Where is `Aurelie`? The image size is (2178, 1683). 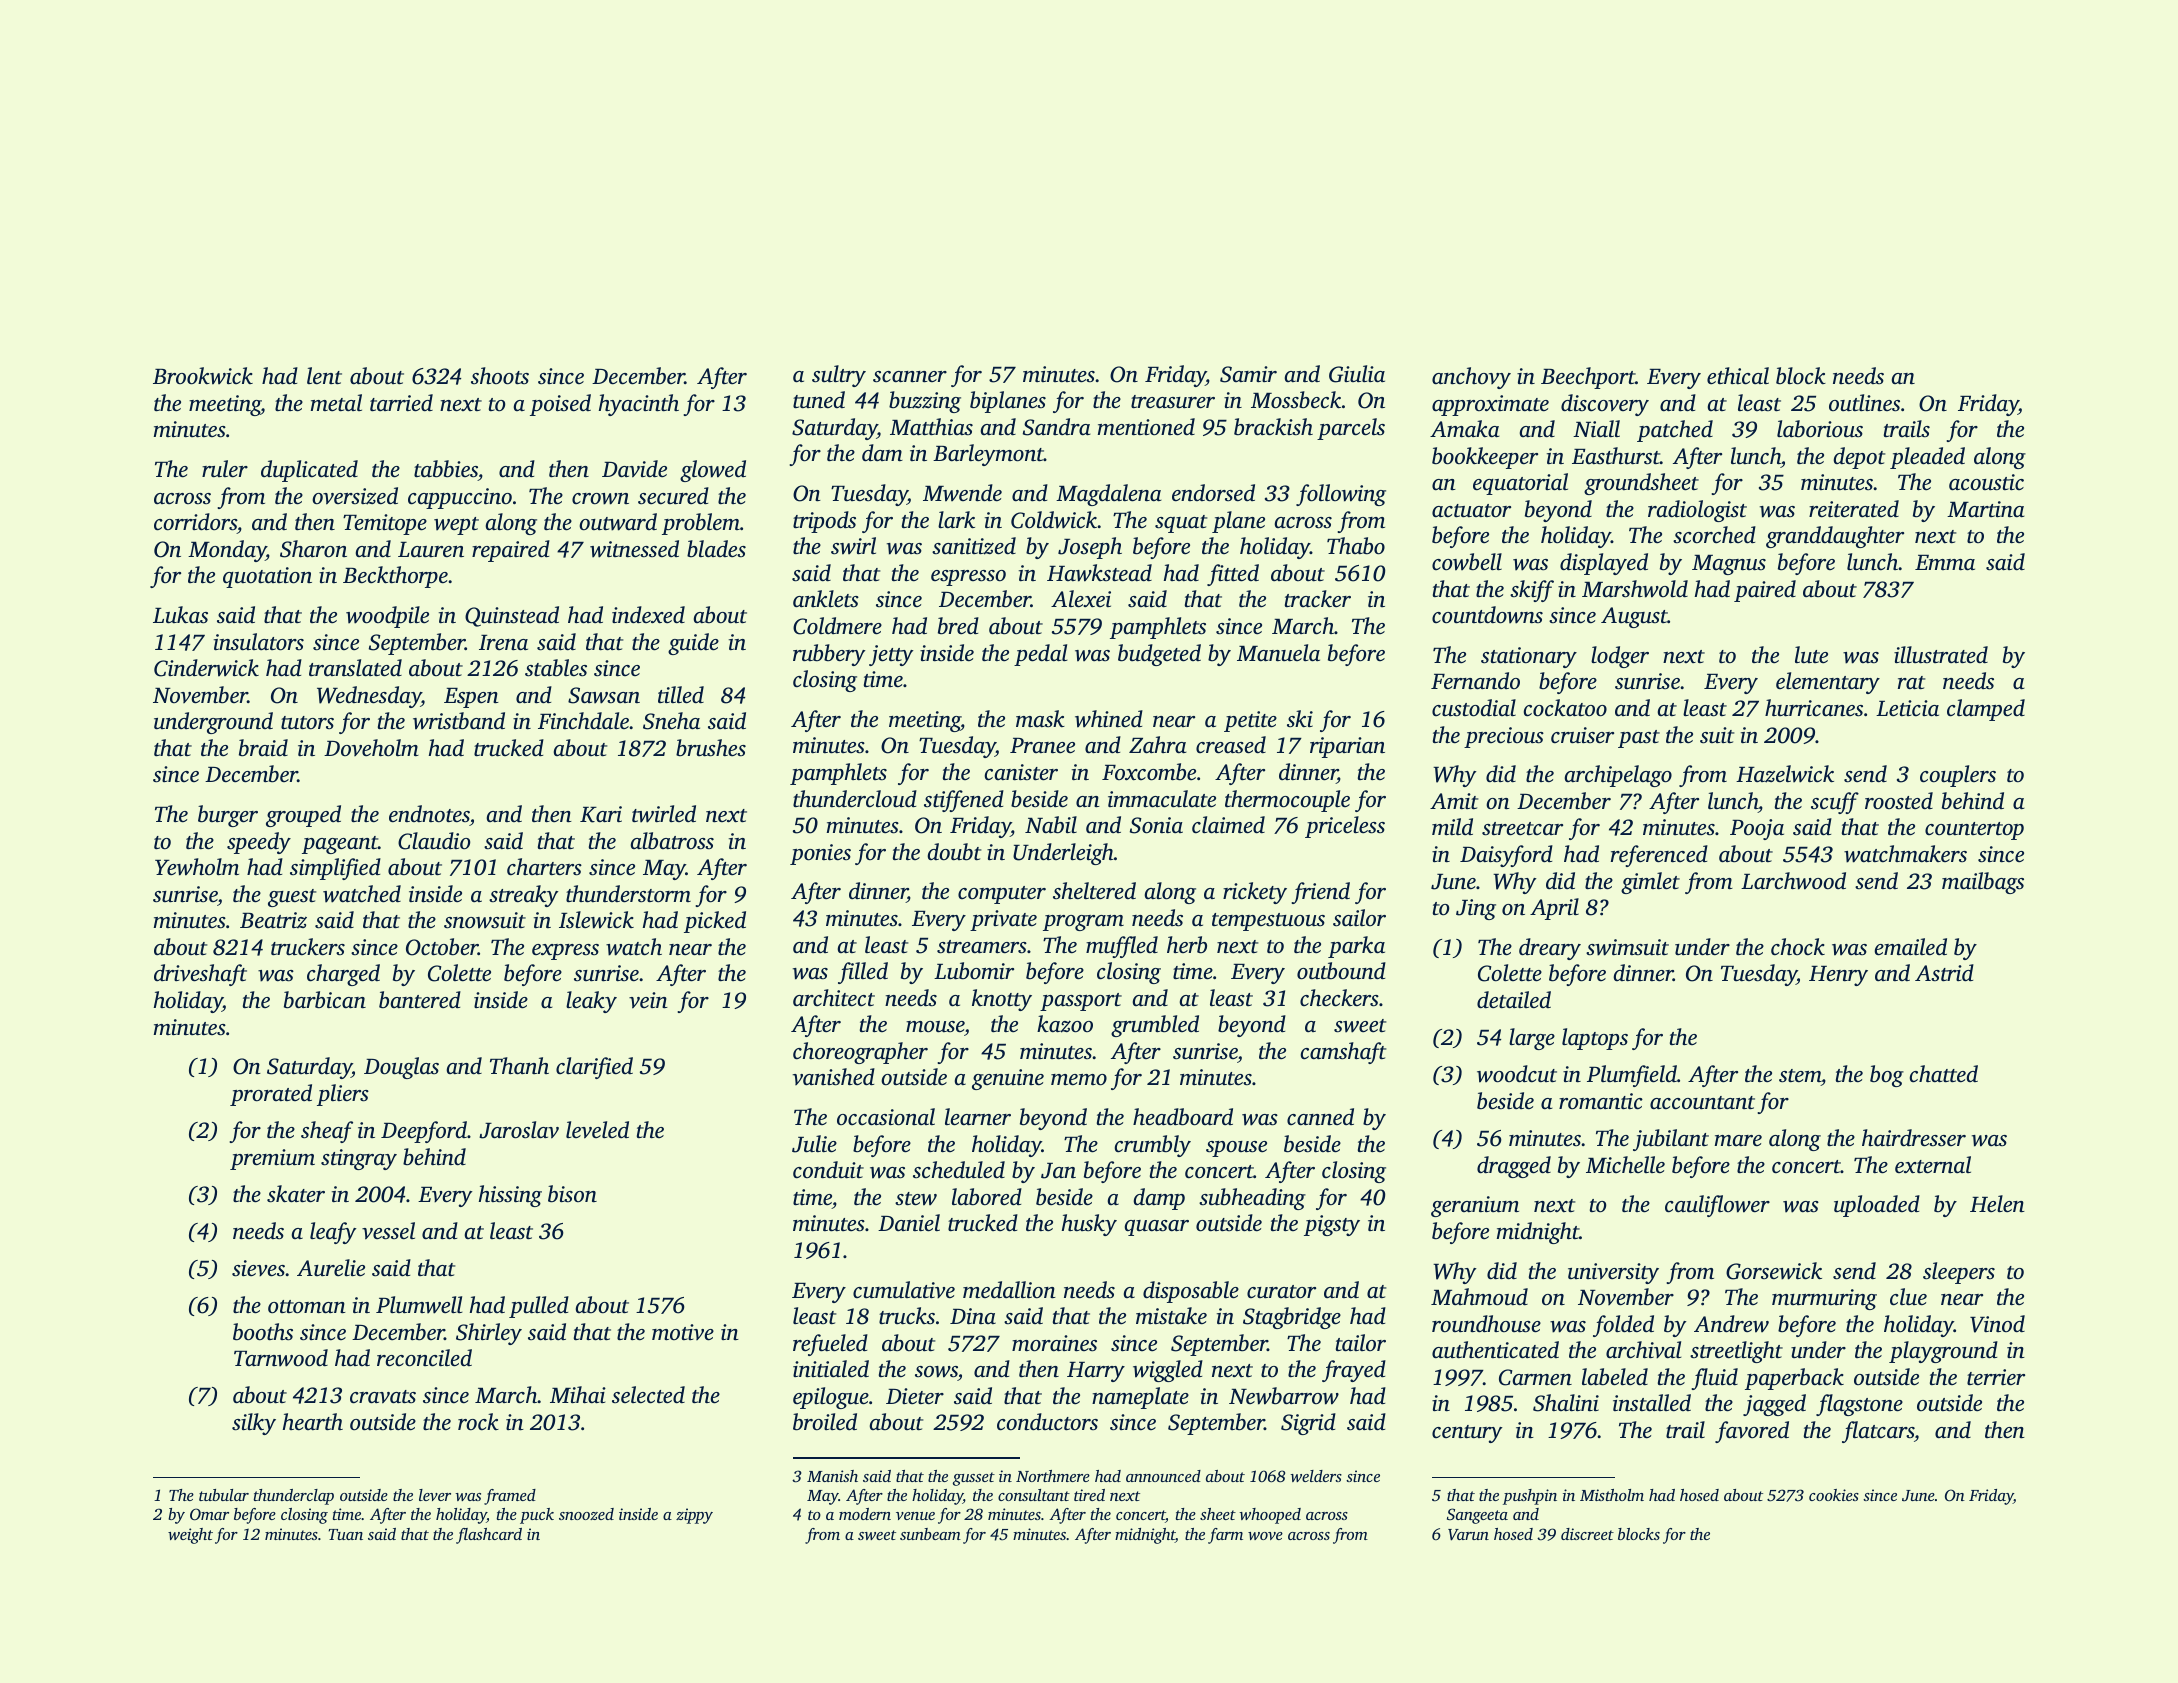
Aurelie is located at coordinates (331, 1268).
